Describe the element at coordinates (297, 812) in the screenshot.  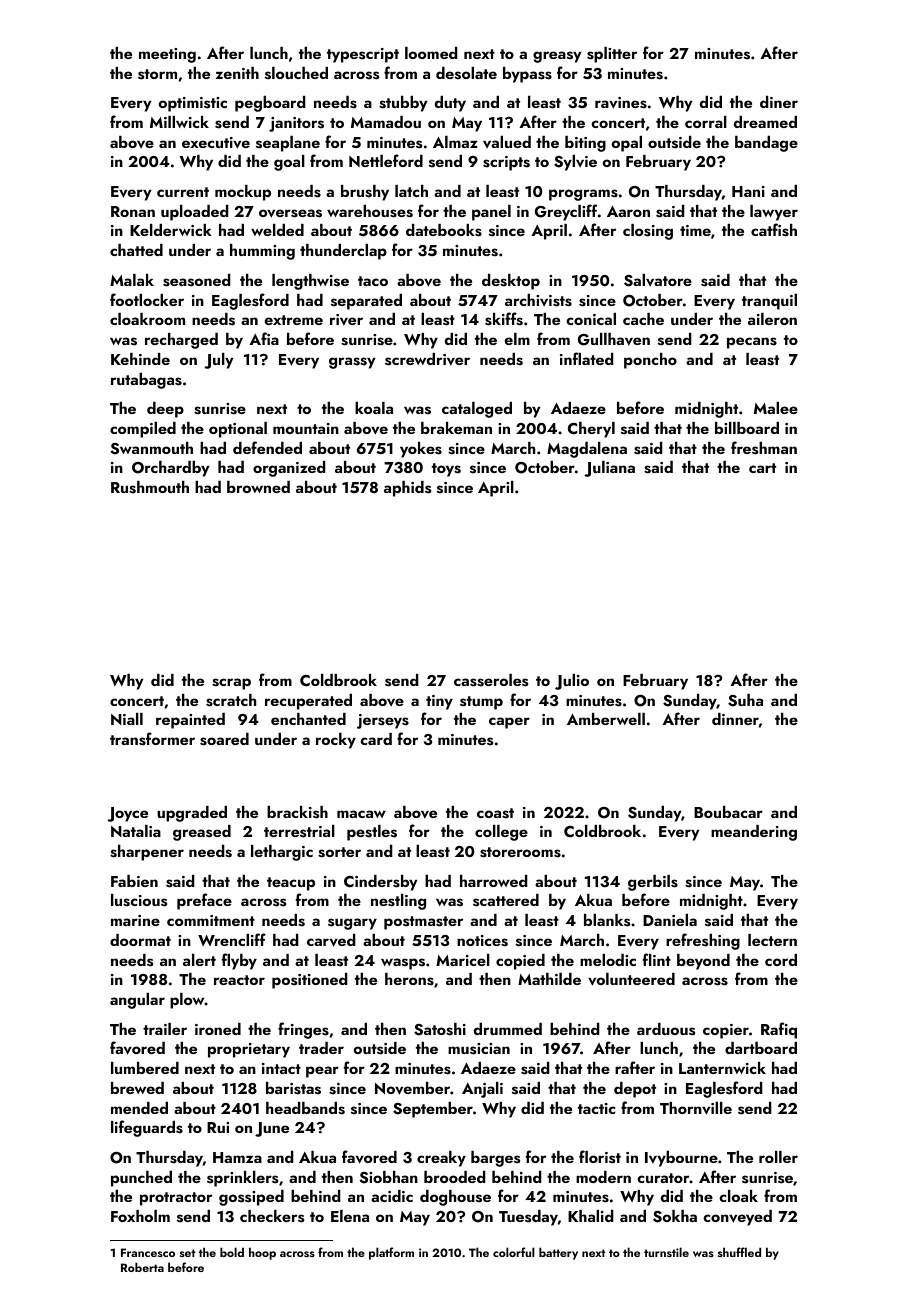
I see `brackish` at that location.
